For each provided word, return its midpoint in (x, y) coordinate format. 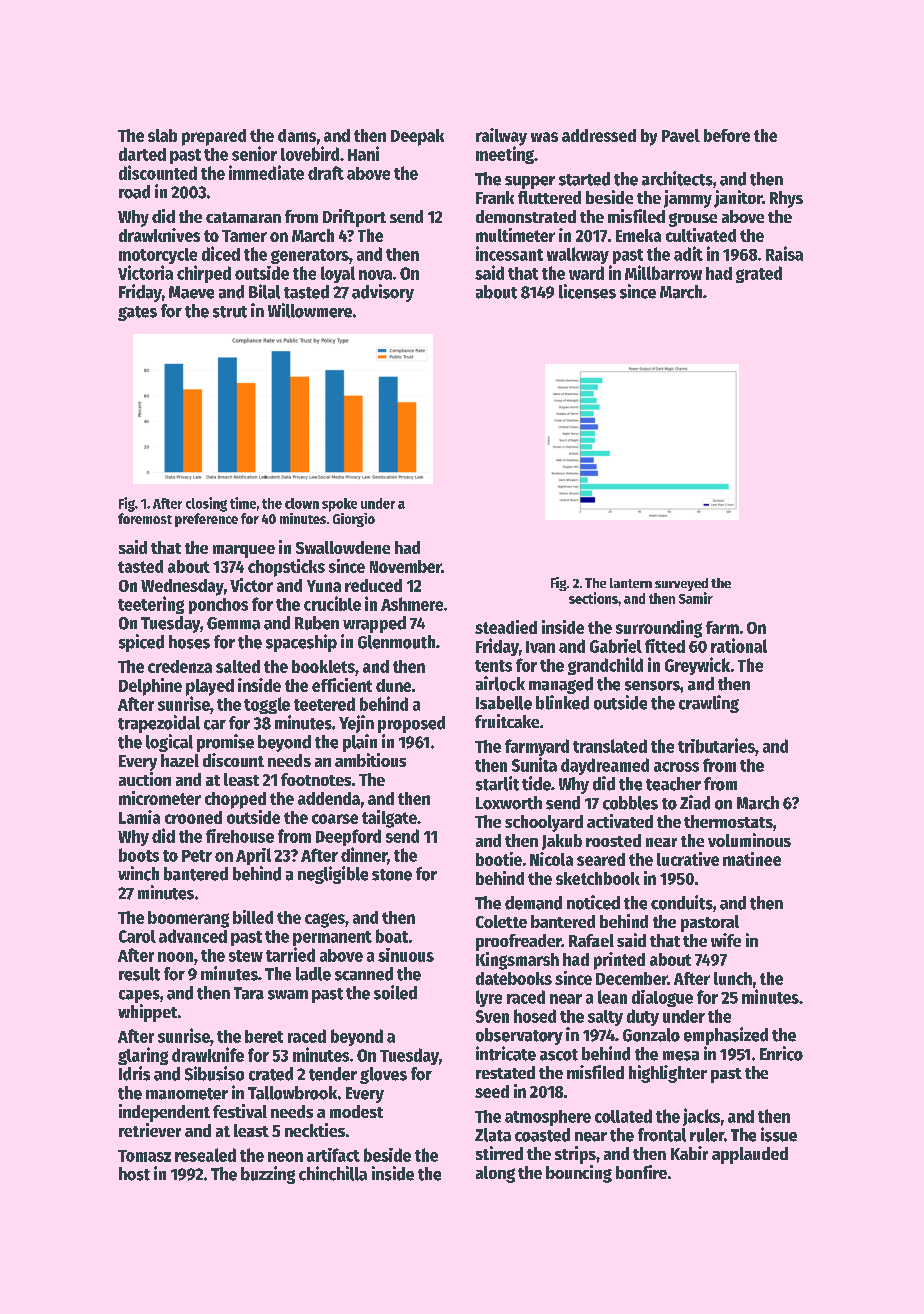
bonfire (641, 1172)
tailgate (389, 819)
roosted (613, 840)
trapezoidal (159, 724)
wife (726, 940)
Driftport (354, 218)
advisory (383, 293)
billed (253, 917)
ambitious (370, 760)
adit (688, 253)
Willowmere (310, 310)
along (495, 1174)
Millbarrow (663, 272)
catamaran (243, 217)
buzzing (268, 1175)
